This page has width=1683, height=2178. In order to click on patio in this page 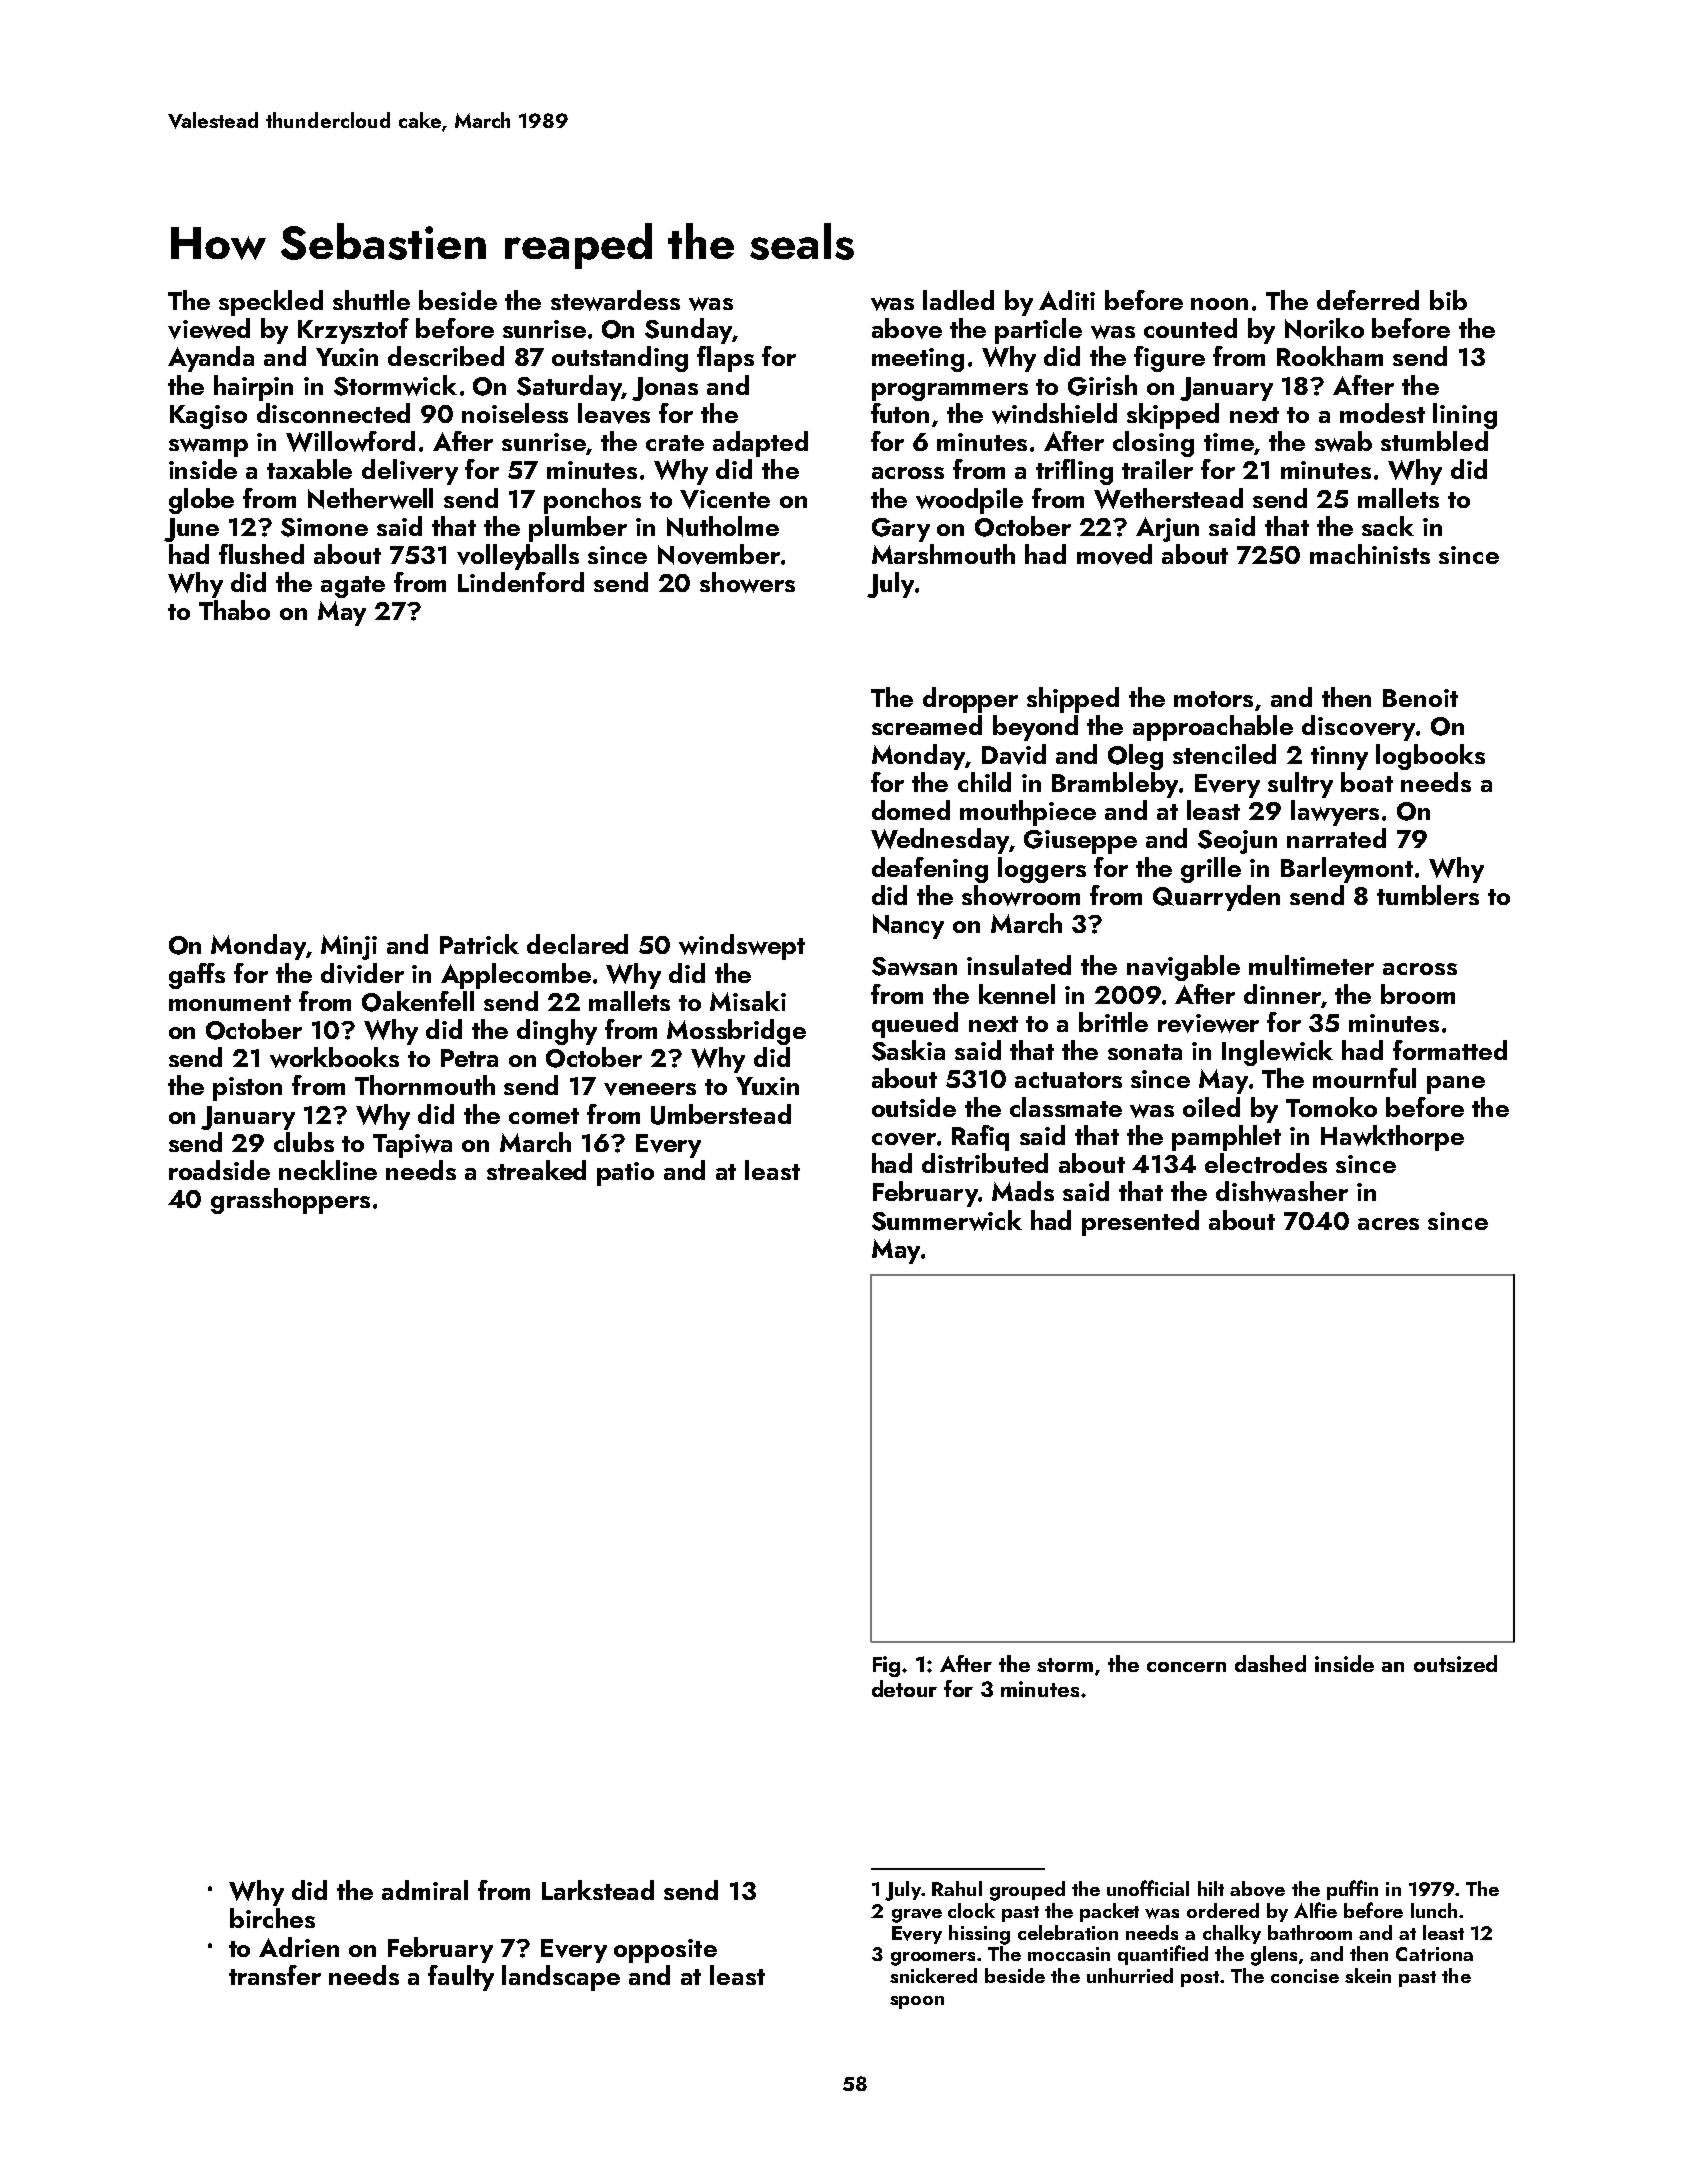, I will do `click(625, 1174)`.
